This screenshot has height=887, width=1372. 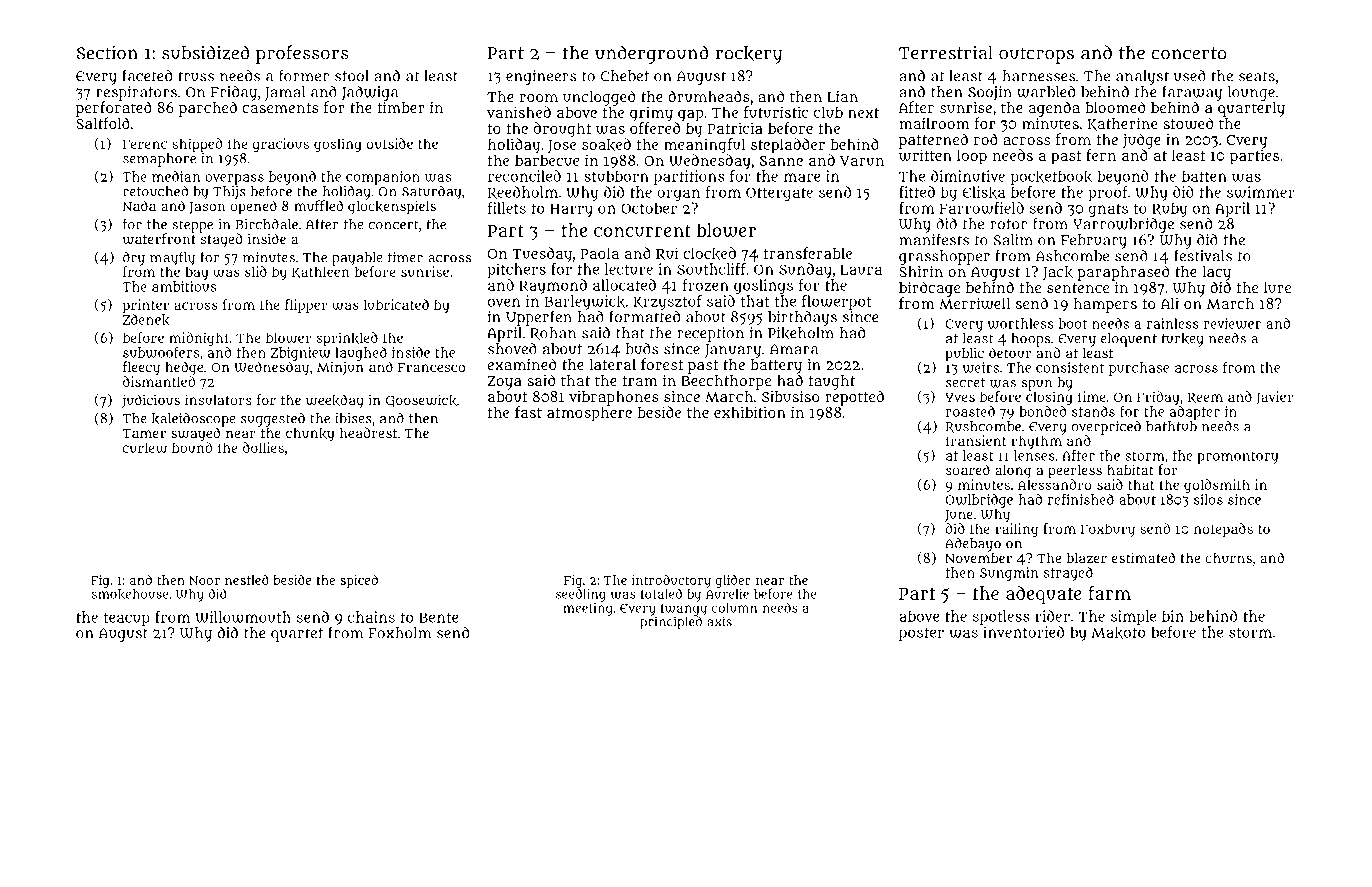 I want to click on truss, so click(x=196, y=76).
